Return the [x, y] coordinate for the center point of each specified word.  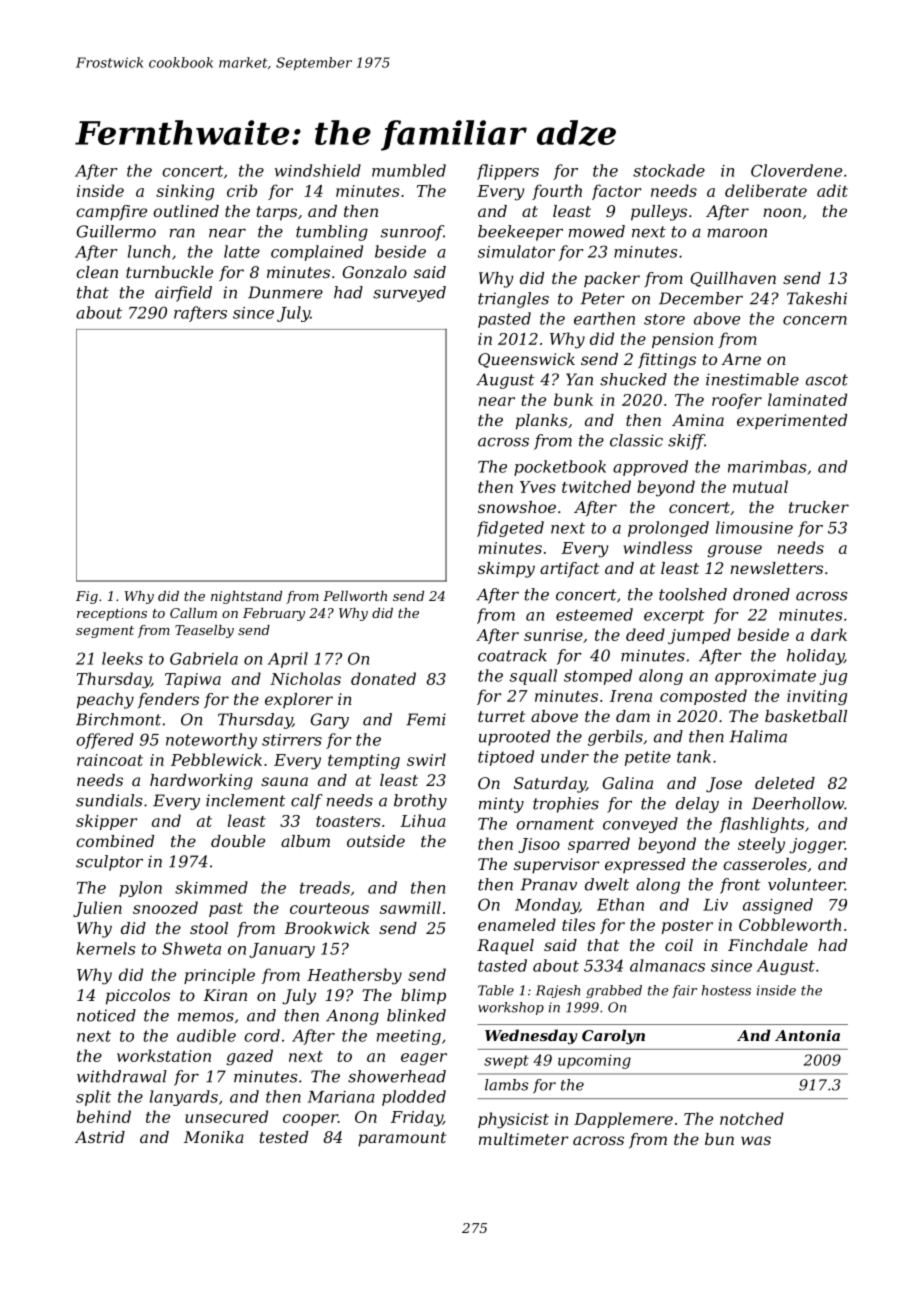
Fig [87, 597]
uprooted [514, 738]
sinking [185, 192]
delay [697, 805]
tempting [364, 762]
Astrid [100, 1137]
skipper [106, 822]
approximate [765, 677]
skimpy [506, 570]
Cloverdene [796, 170]
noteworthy [211, 741]
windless [657, 547]
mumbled [409, 170]
